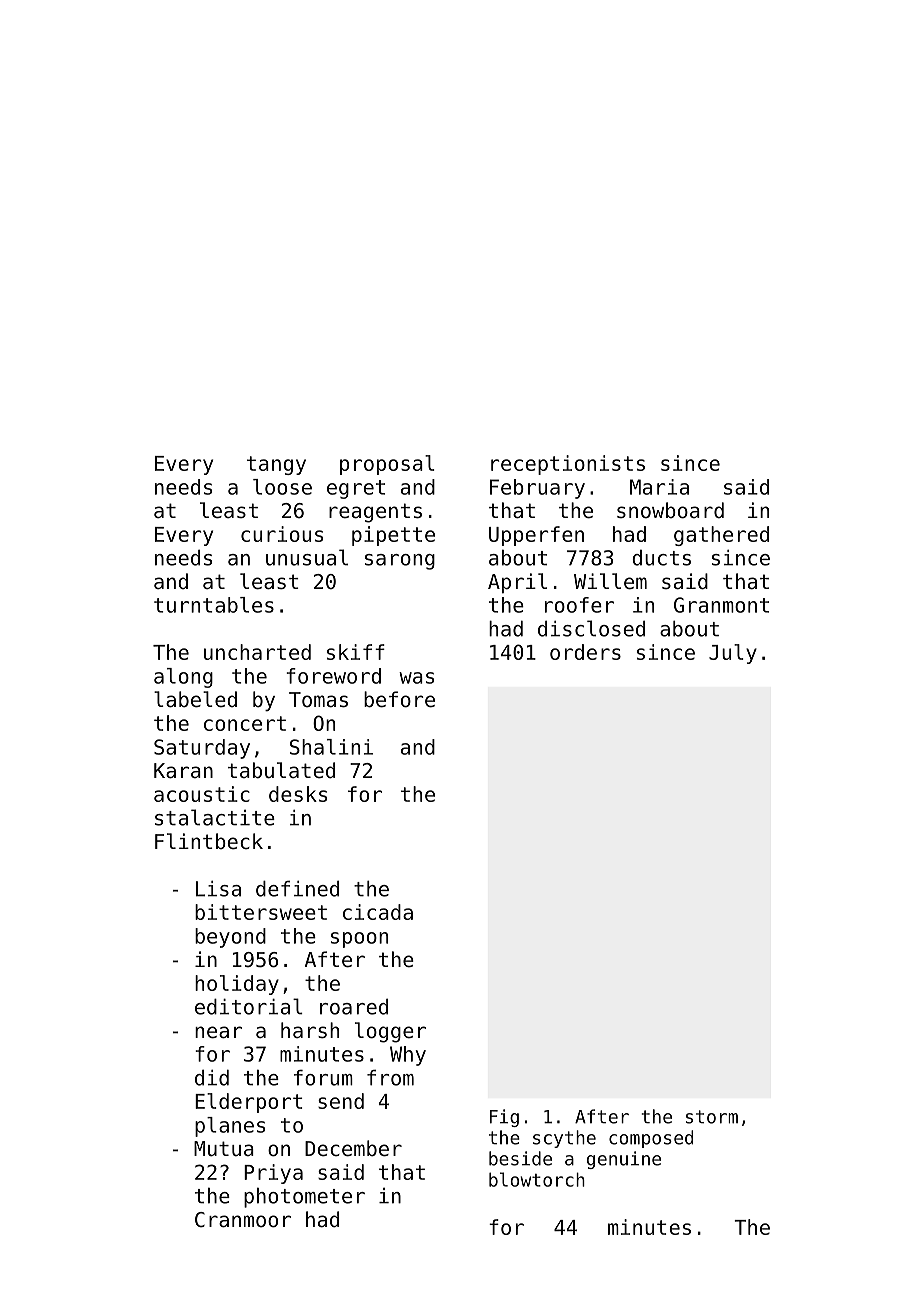  I want to click on Granmont, so click(721, 605).
